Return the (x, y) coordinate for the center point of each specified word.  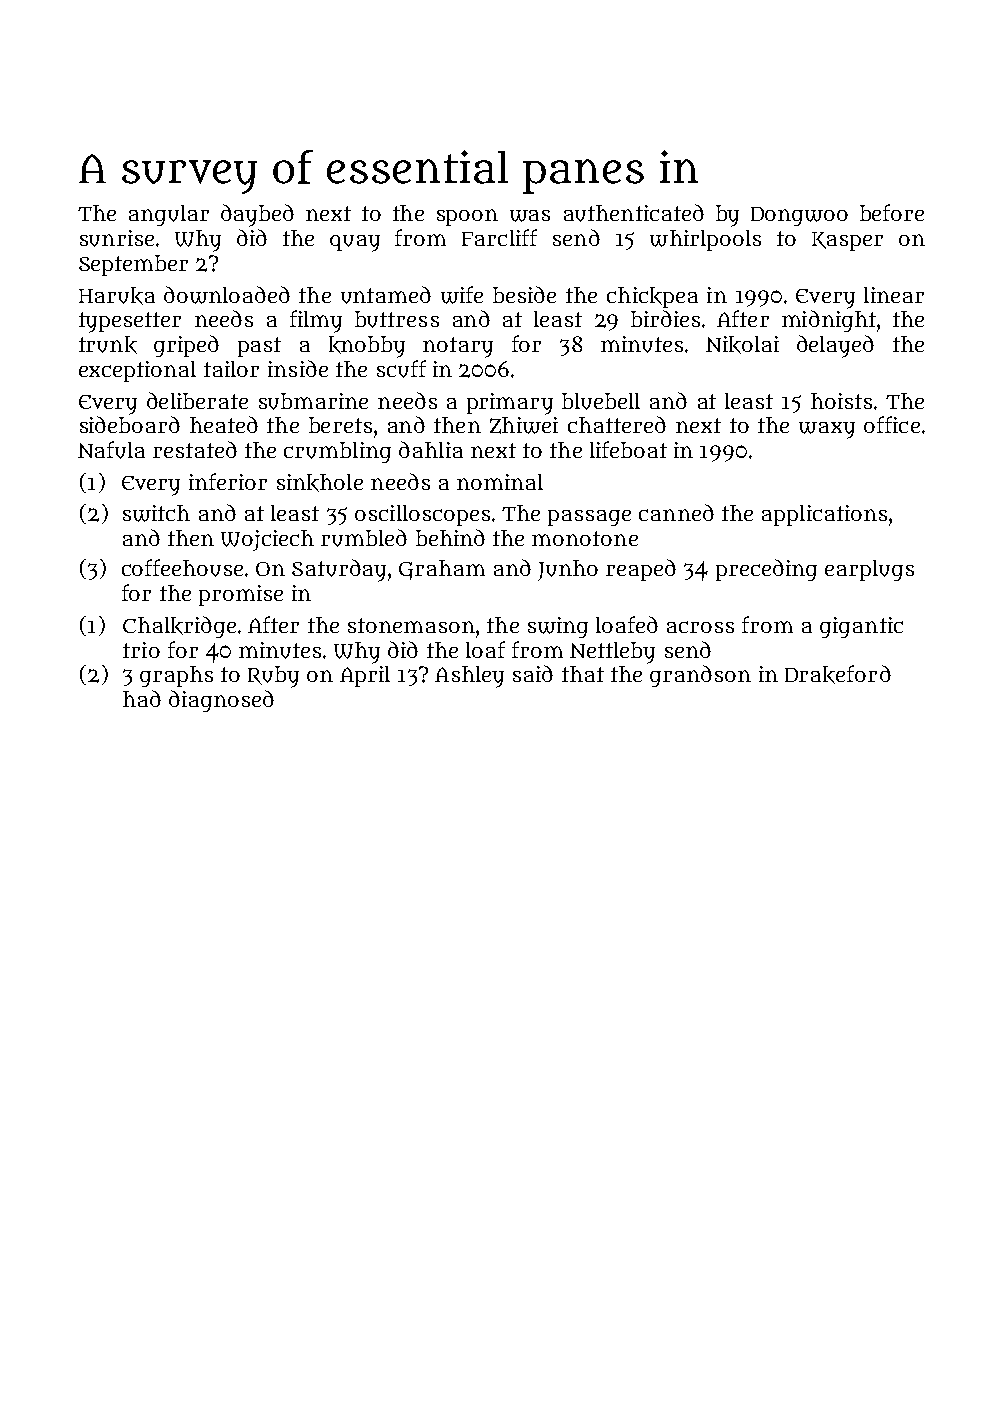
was (530, 216)
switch (156, 513)
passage (589, 518)
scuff (401, 369)
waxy (827, 430)
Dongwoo (799, 216)
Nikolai (742, 345)
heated (224, 424)
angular (169, 215)
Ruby (273, 677)
